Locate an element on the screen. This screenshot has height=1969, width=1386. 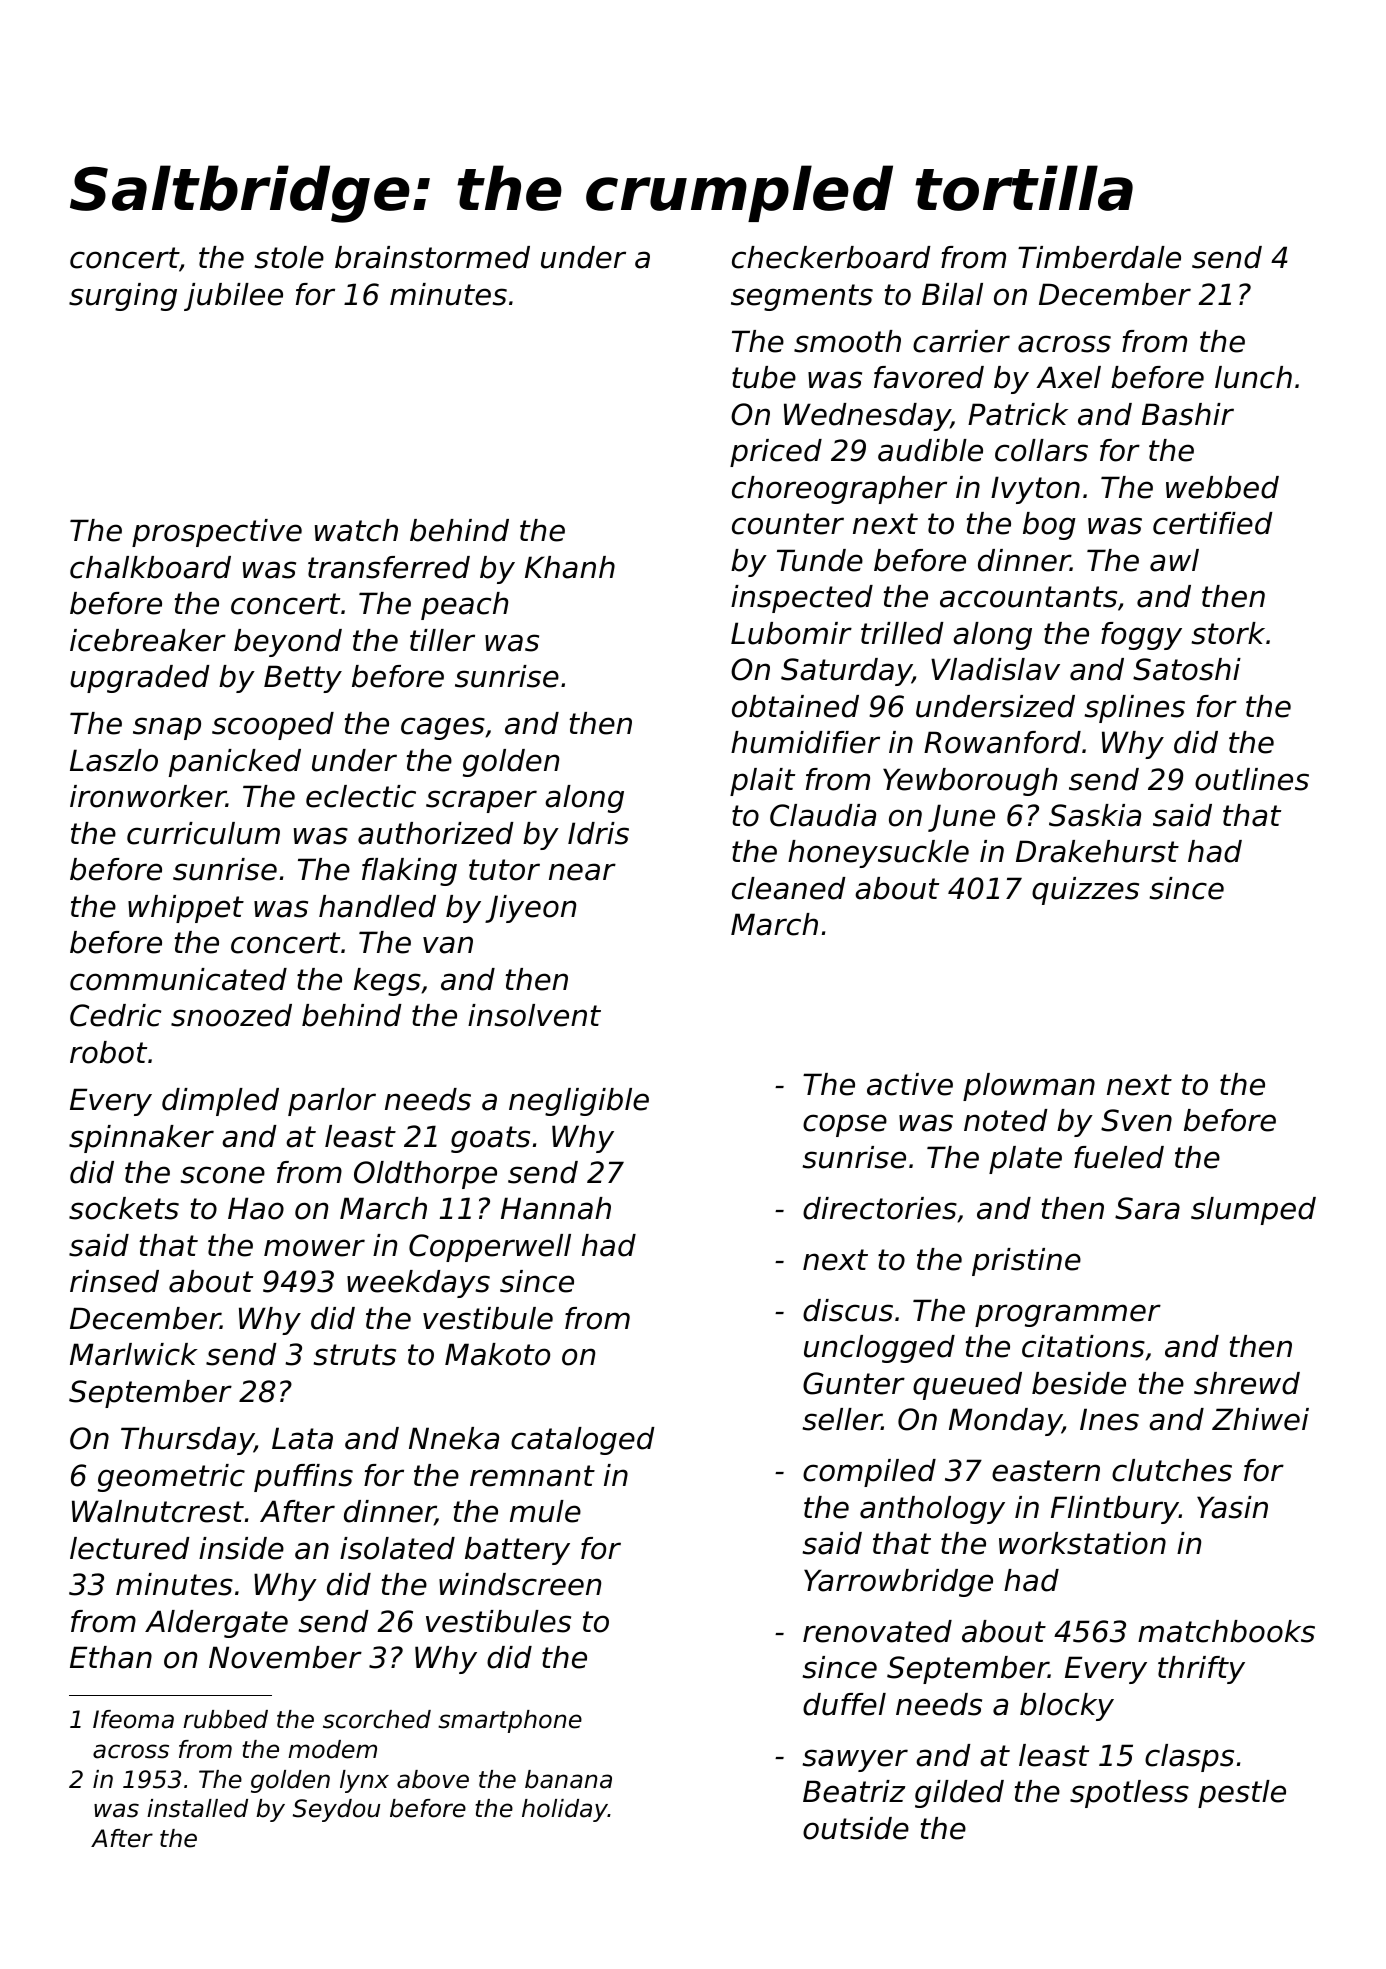
geometric is located at coordinates (171, 1478).
